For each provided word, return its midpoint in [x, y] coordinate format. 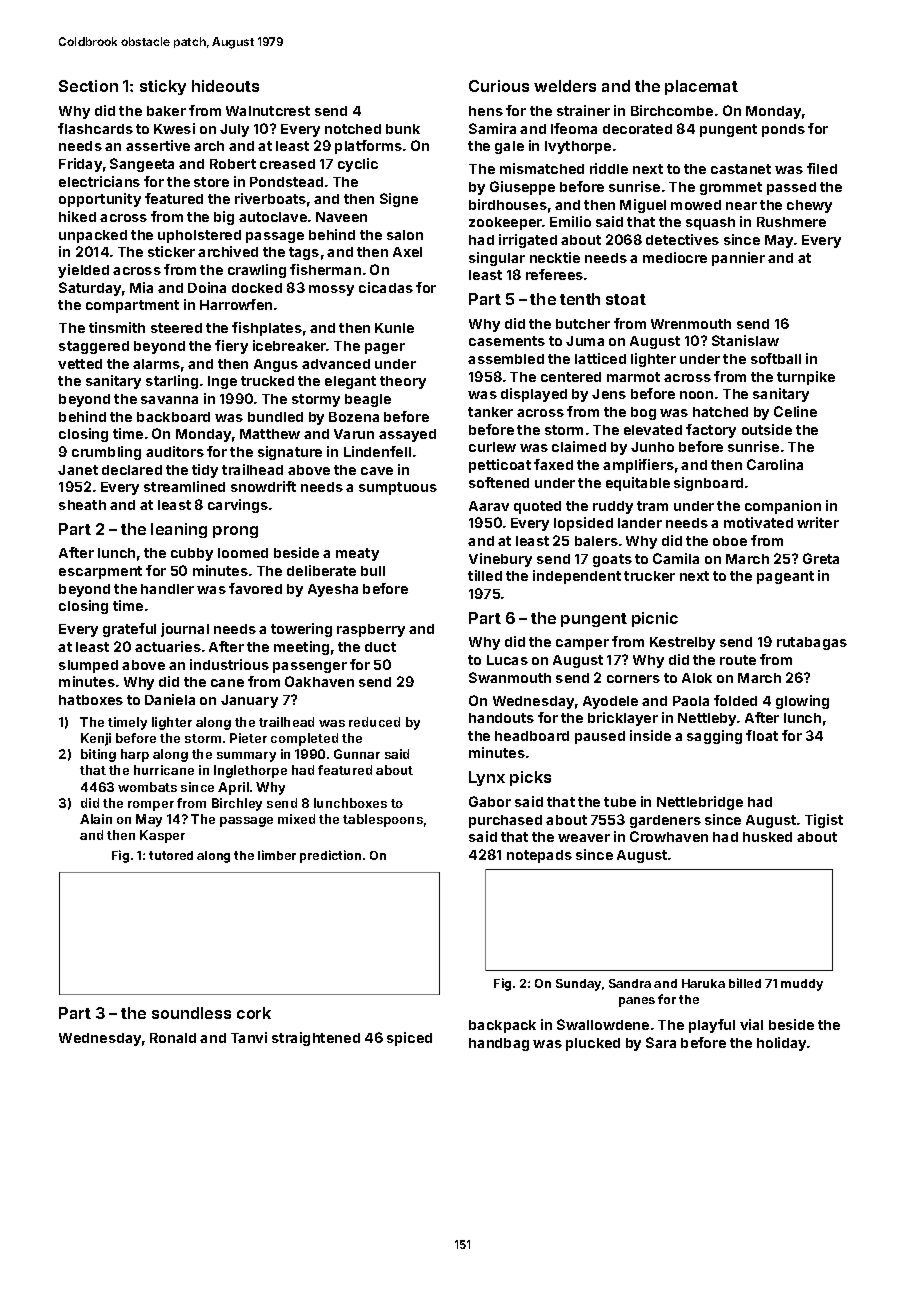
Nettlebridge [700, 803]
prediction [330, 856]
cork [254, 1013]
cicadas [386, 287]
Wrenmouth [691, 324]
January [249, 701]
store [211, 182]
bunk [403, 129]
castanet [741, 169]
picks [530, 778]
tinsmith [117, 327]
